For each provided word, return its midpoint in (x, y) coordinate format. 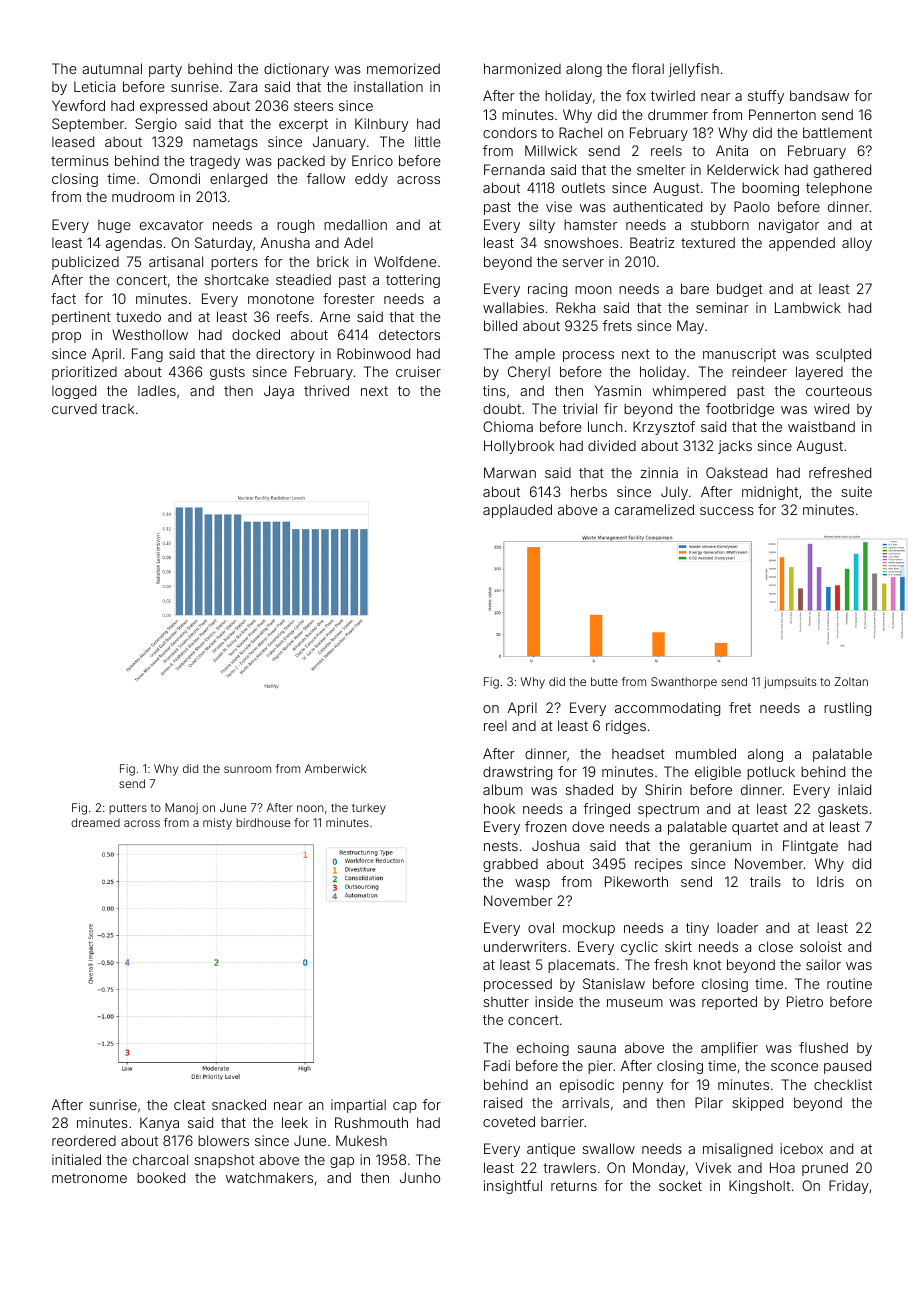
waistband (821, 426)
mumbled (706, 753)
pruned (825, 1169)
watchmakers (269, 1177)
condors (510, 132)
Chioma (508, 426)
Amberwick (335, 768)
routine (849, 983)
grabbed (510, 865)
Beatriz (652, 242)
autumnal (112, 68)
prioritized (84, 373)
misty (217, 824)
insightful (513, 1187)
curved (74, 409)
